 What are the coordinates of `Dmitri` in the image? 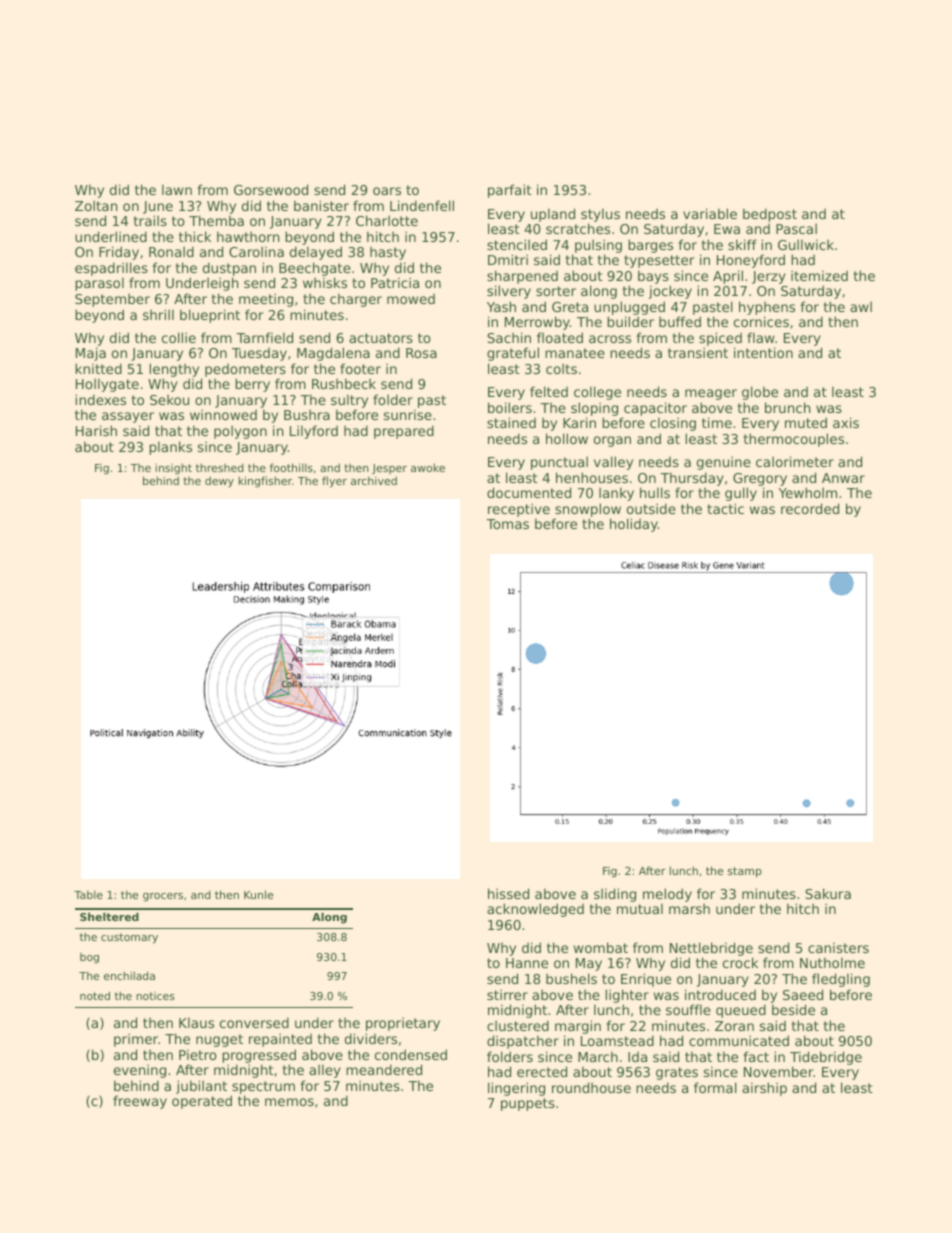 It's located at (508, 259).
